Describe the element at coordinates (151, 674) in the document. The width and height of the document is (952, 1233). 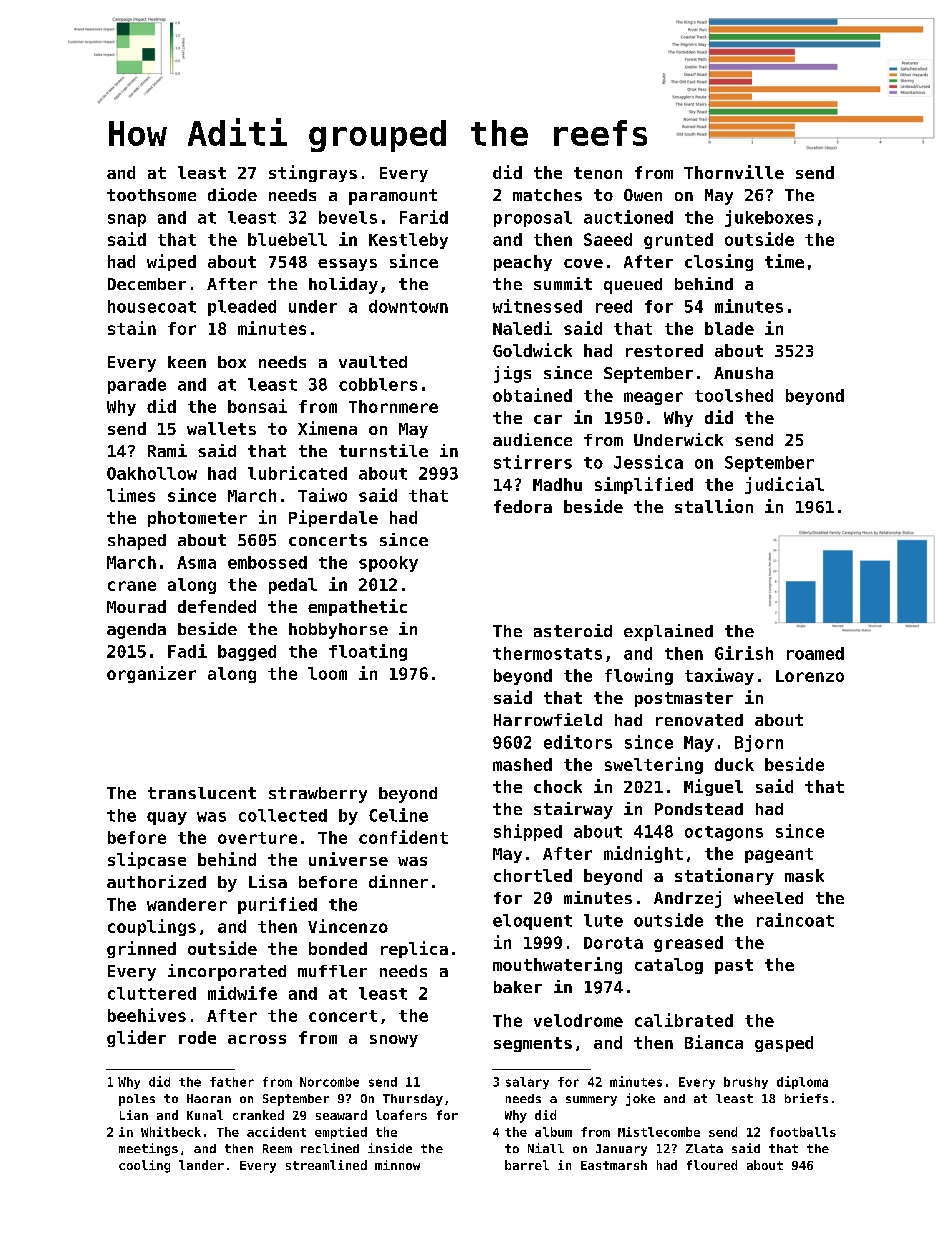
I see `organizer` at that location.
